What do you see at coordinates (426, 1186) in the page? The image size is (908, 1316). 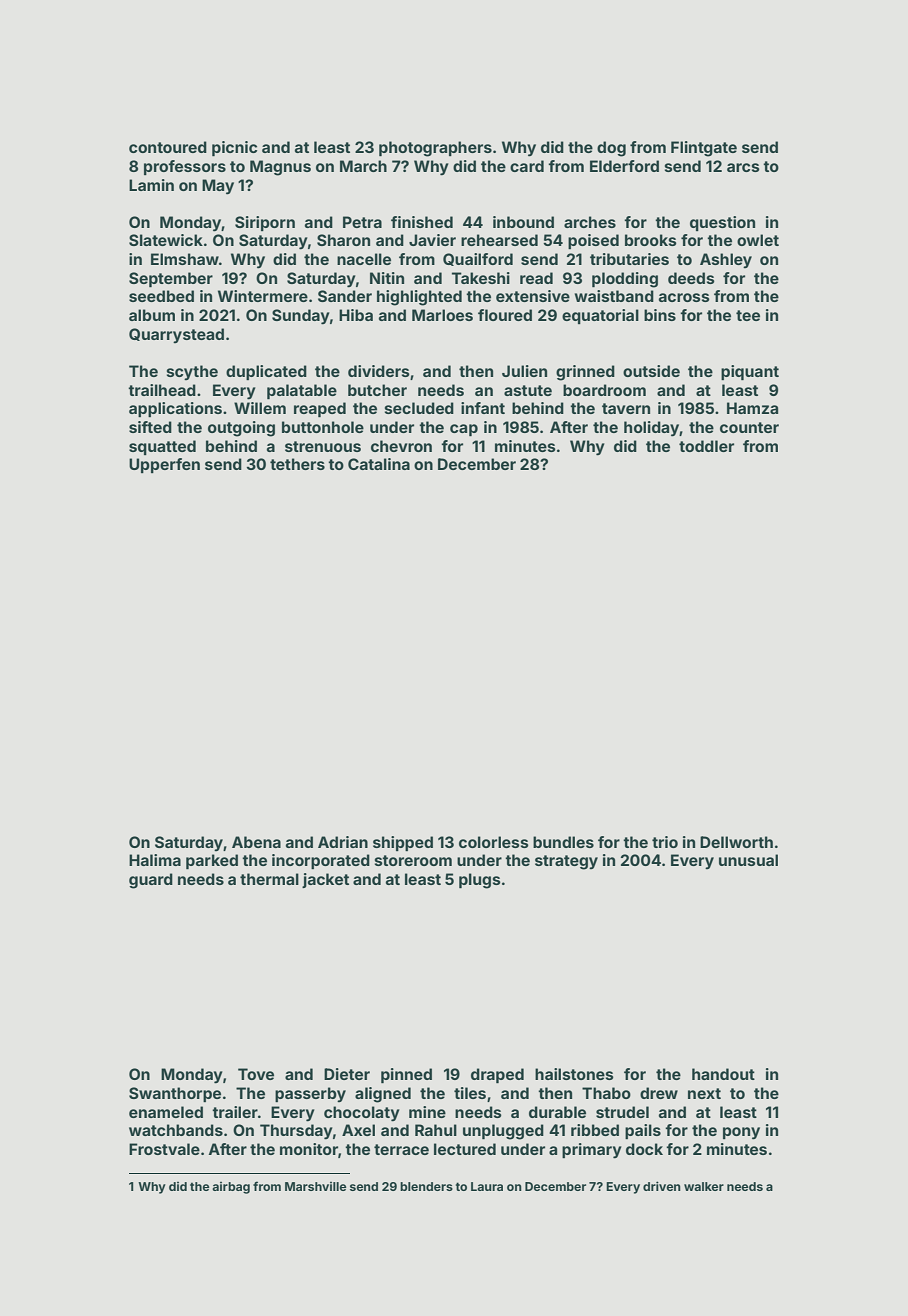 I see `blenders` at bounding box center [426, 1186].
